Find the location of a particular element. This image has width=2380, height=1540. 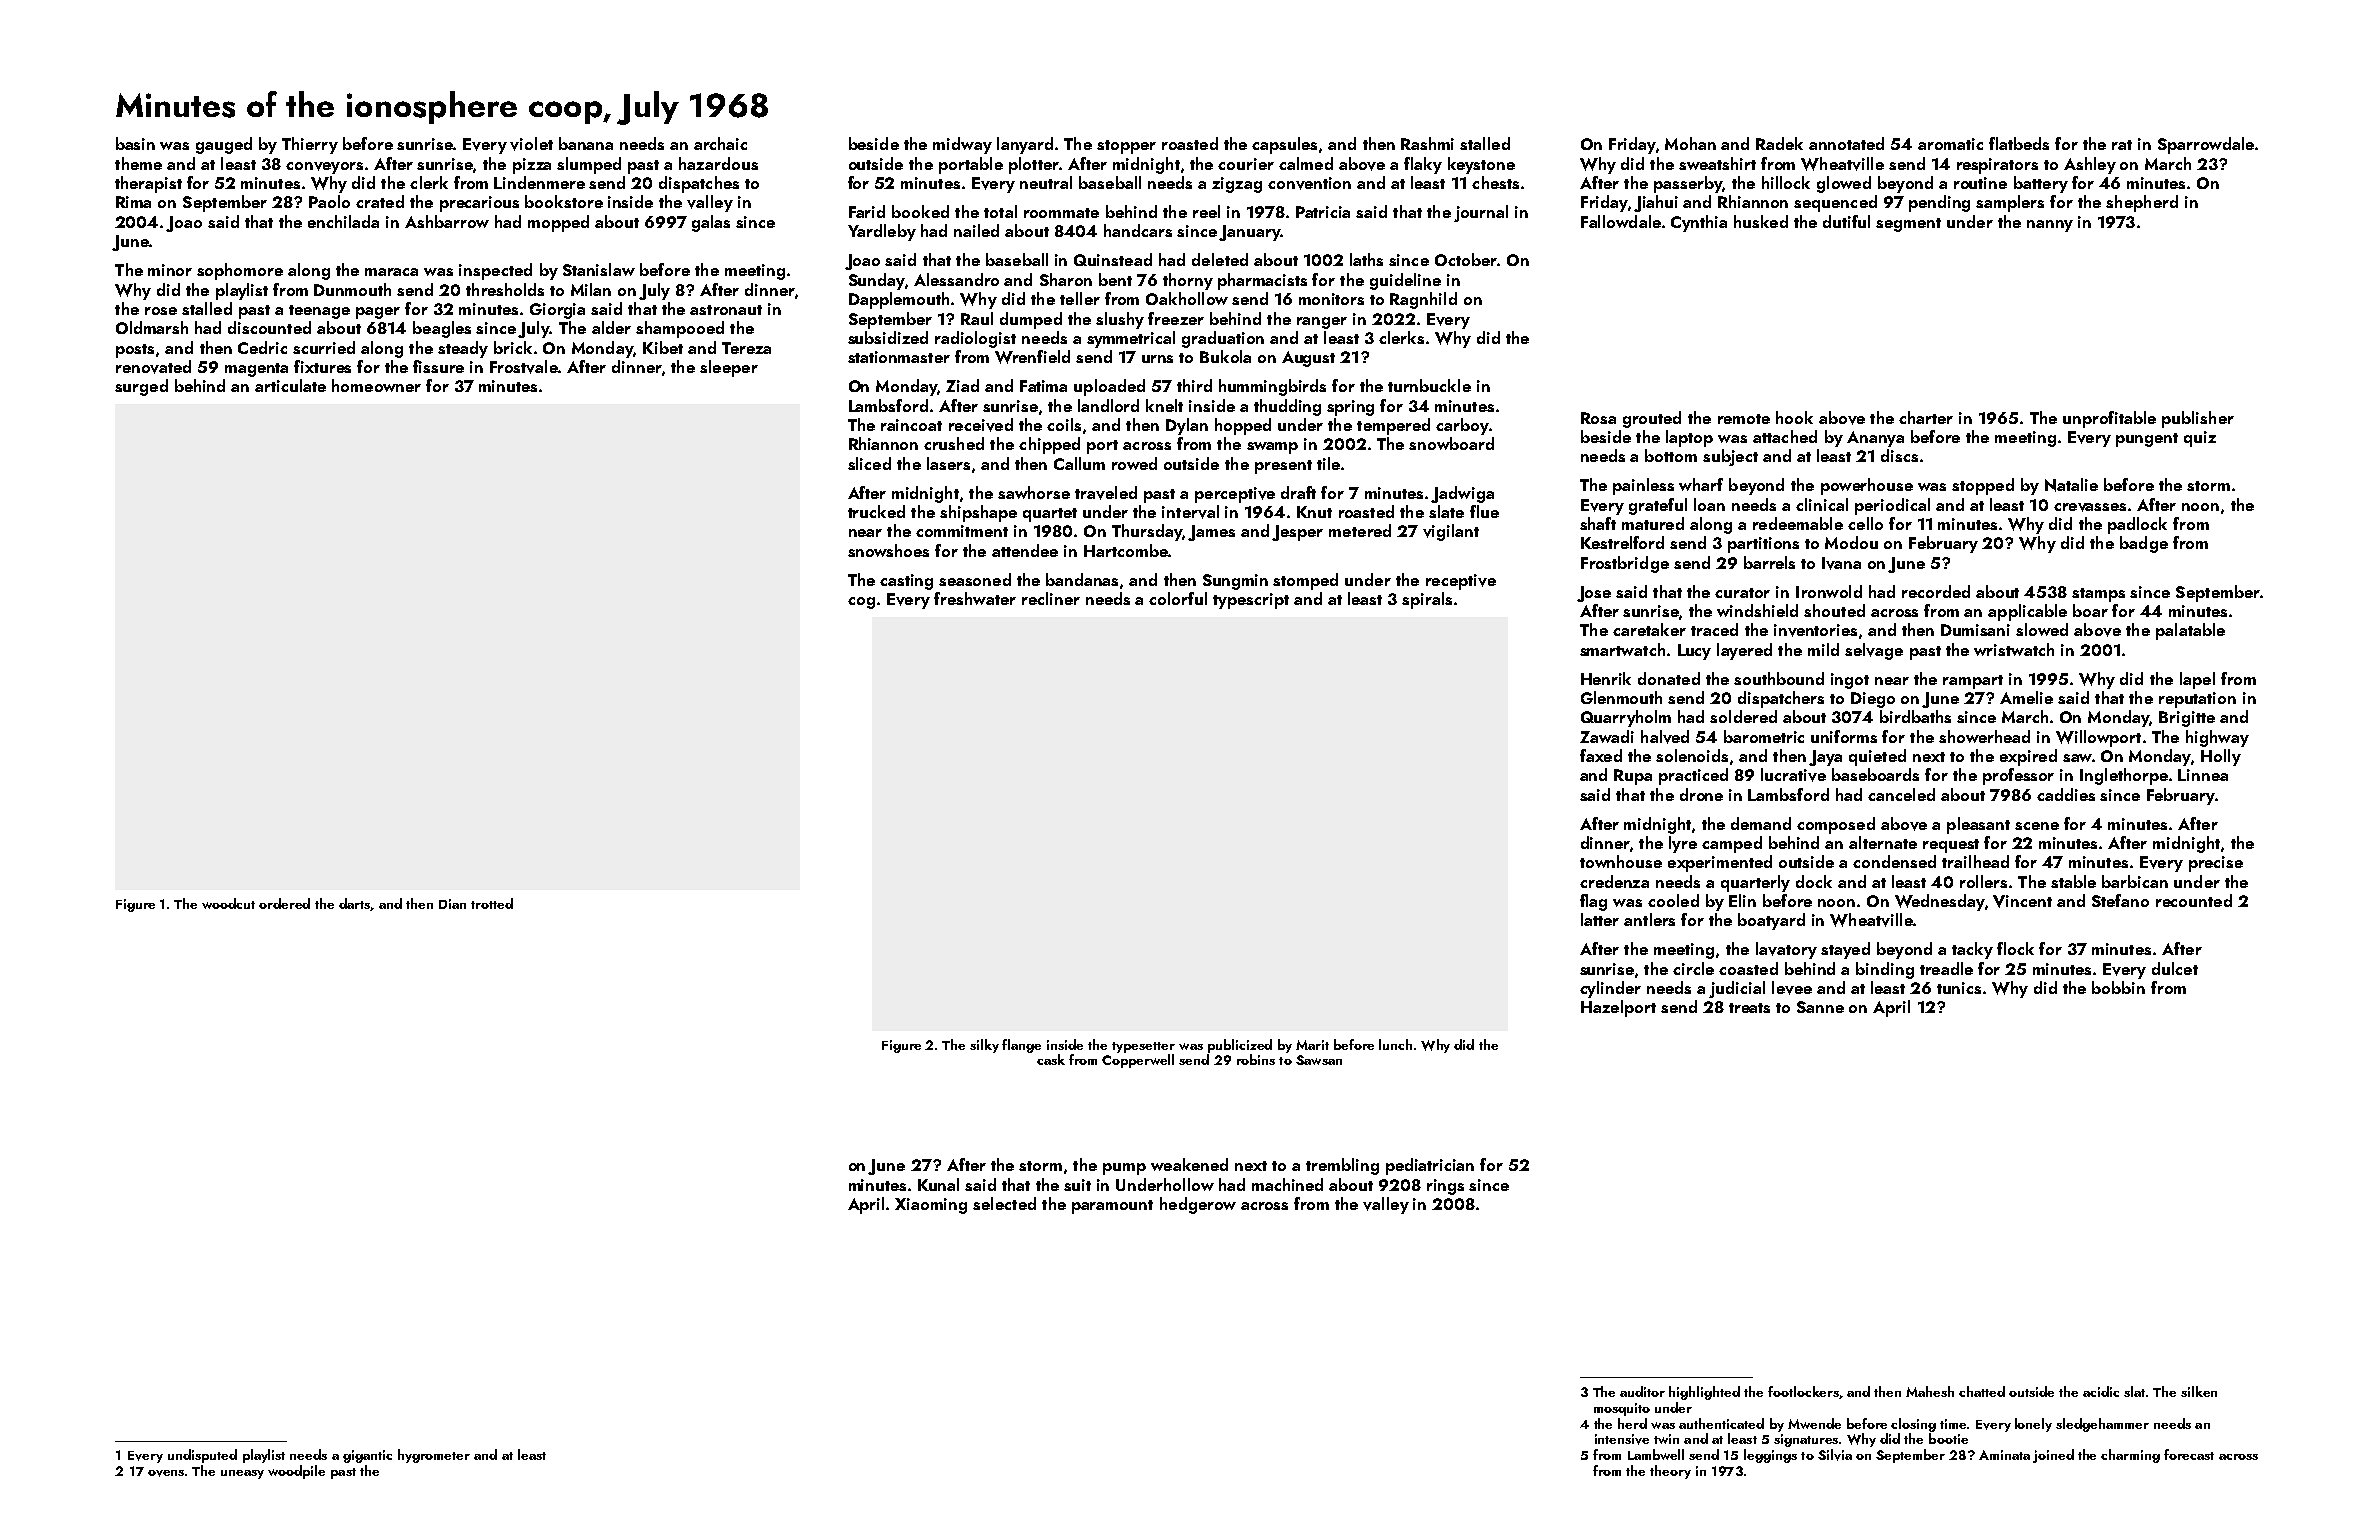

undisputed is located at coordinates (202, 1456).
